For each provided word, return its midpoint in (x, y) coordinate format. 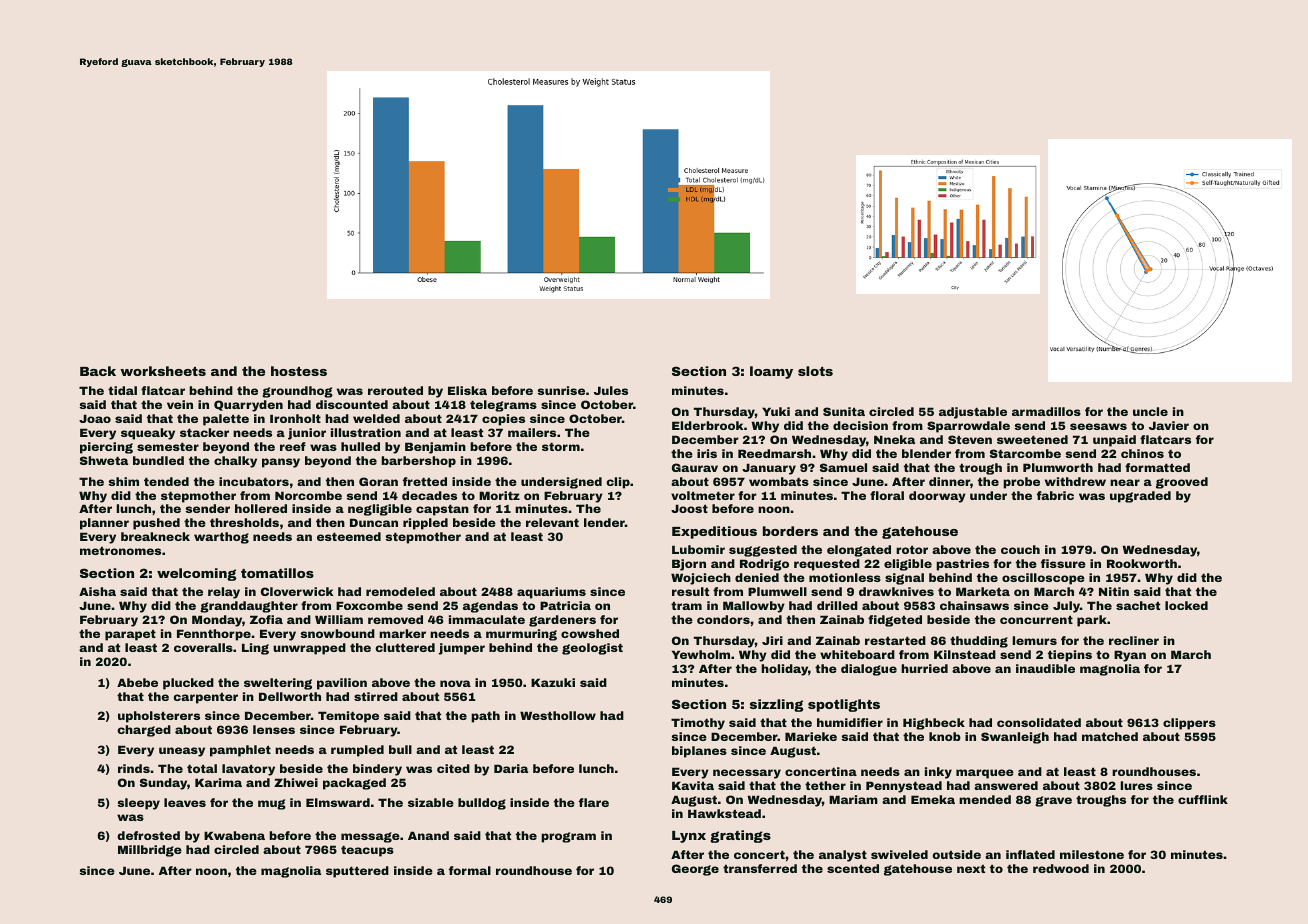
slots (815, 371)
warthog (221, 538)
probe (1021, 483)
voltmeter (703, 495)
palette (226, 420)
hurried (924, 668)
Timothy (698, 724)
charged (144, 731)
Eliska (467, 390)
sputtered (357, 872)
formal (470, 870)
